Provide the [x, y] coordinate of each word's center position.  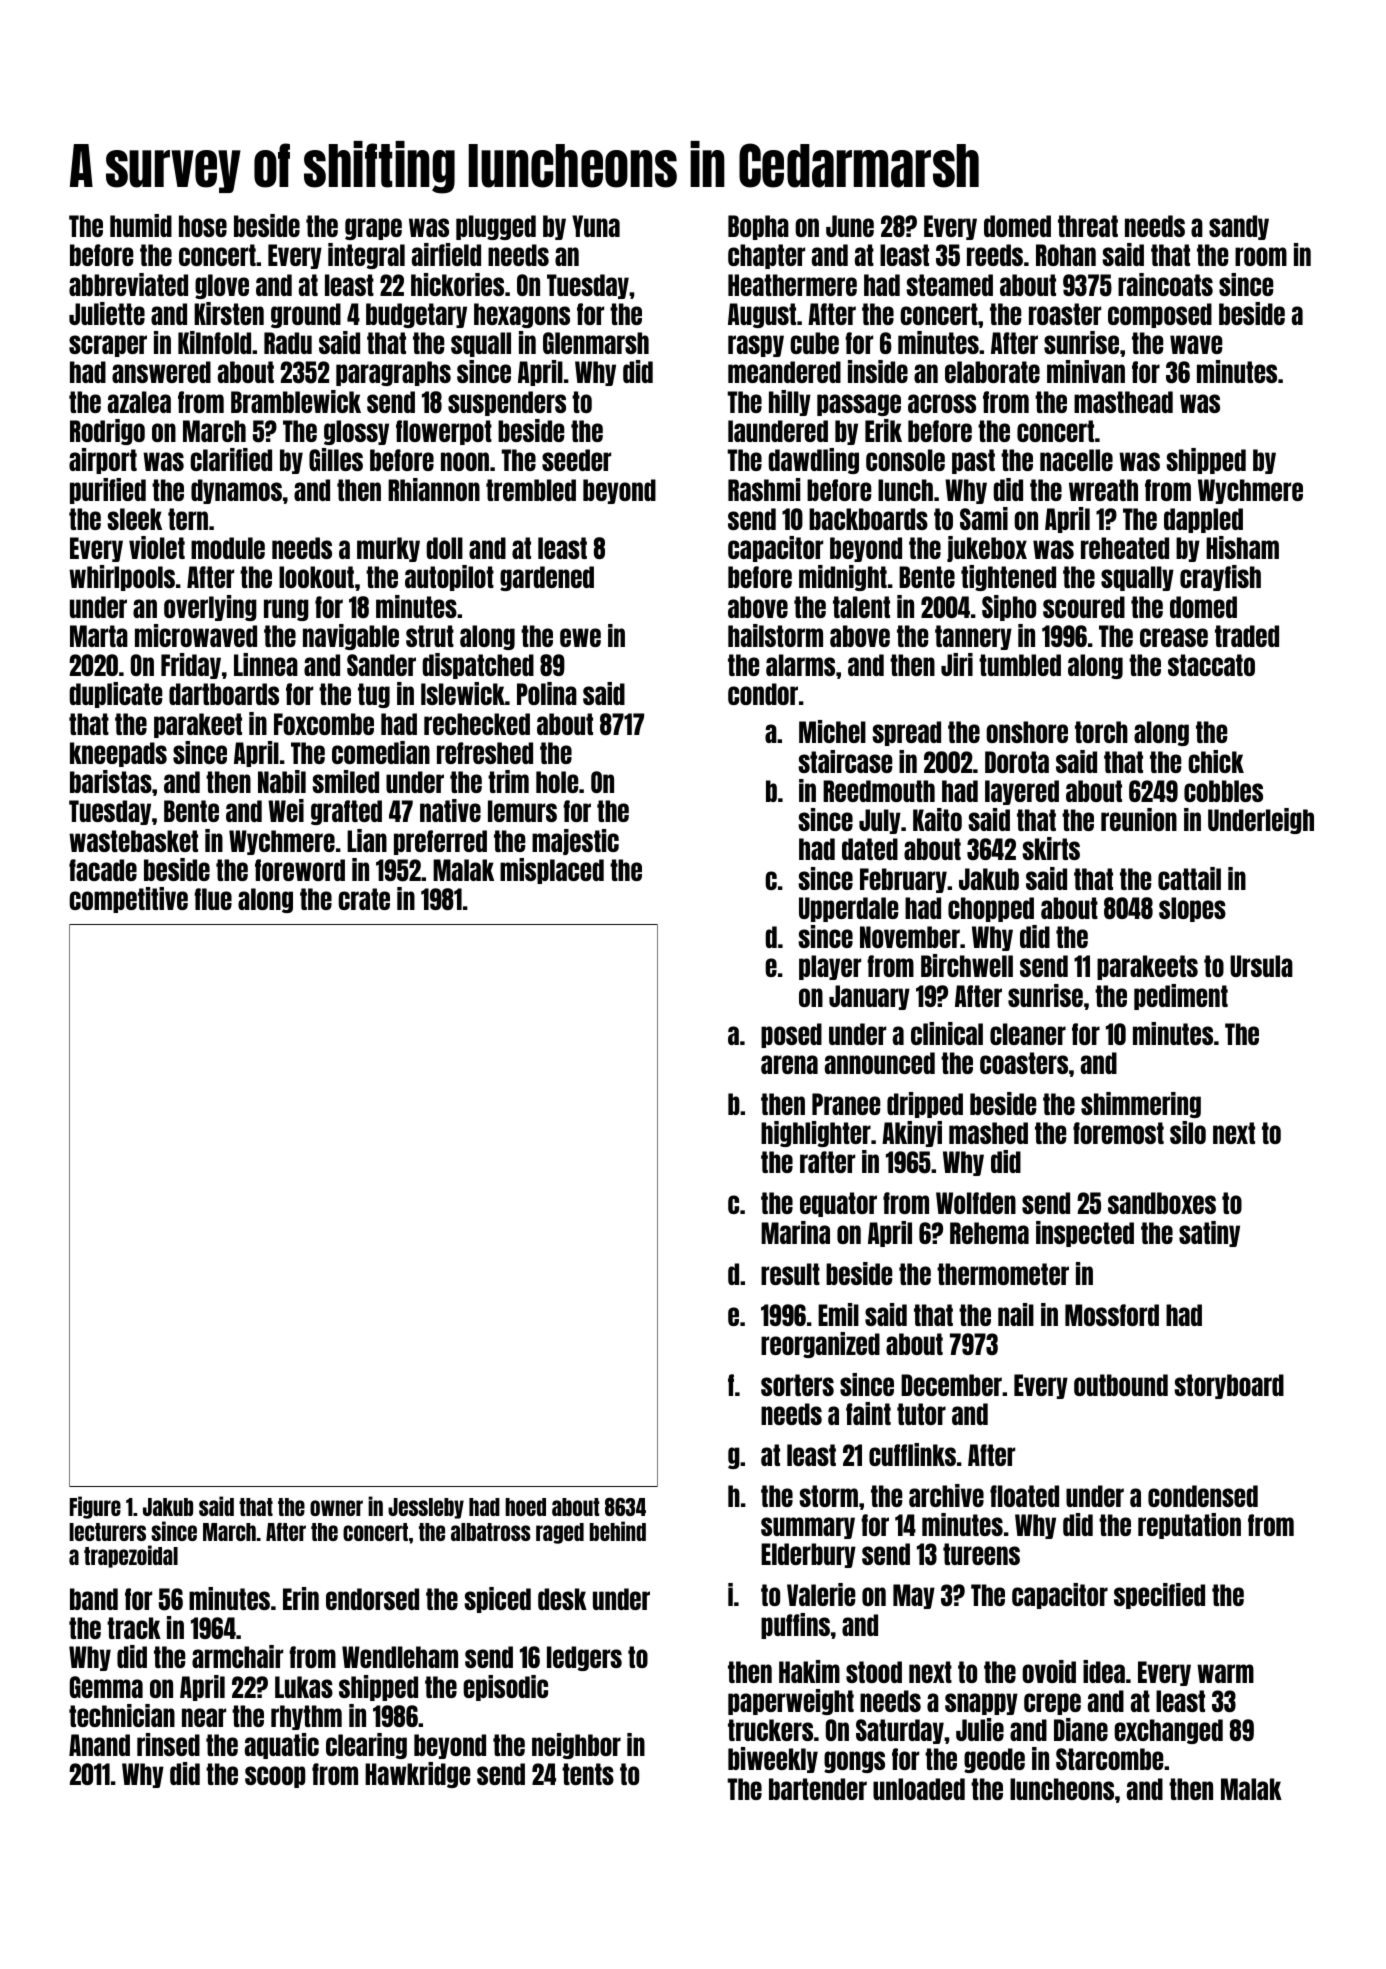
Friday [191, 666]
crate [364, 899]
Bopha [758, 227]
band [94, 1599]
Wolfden [976, 1203]
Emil [838, 1314]
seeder [576, 460]
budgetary [416, 315]
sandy [1239, 227]
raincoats [1165, 284]
